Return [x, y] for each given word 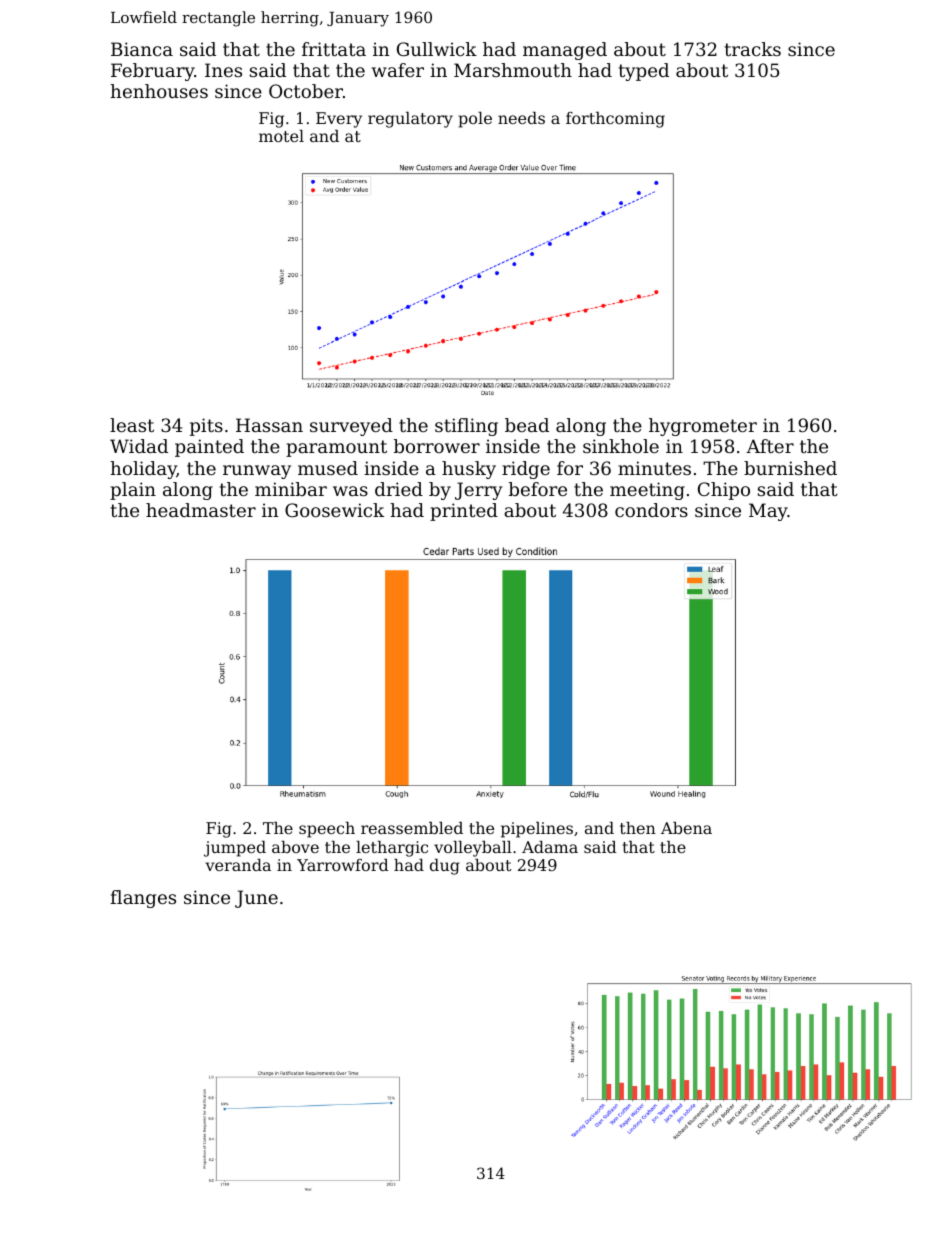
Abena [686, 828]
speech [327, 830]
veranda [238, 865]
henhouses [159, 91]
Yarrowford [343, 865]
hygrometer [703, 427]
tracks [753, 49]
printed [464, 512]
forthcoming [615, 120]
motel [281, 136]
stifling [466, 427]
